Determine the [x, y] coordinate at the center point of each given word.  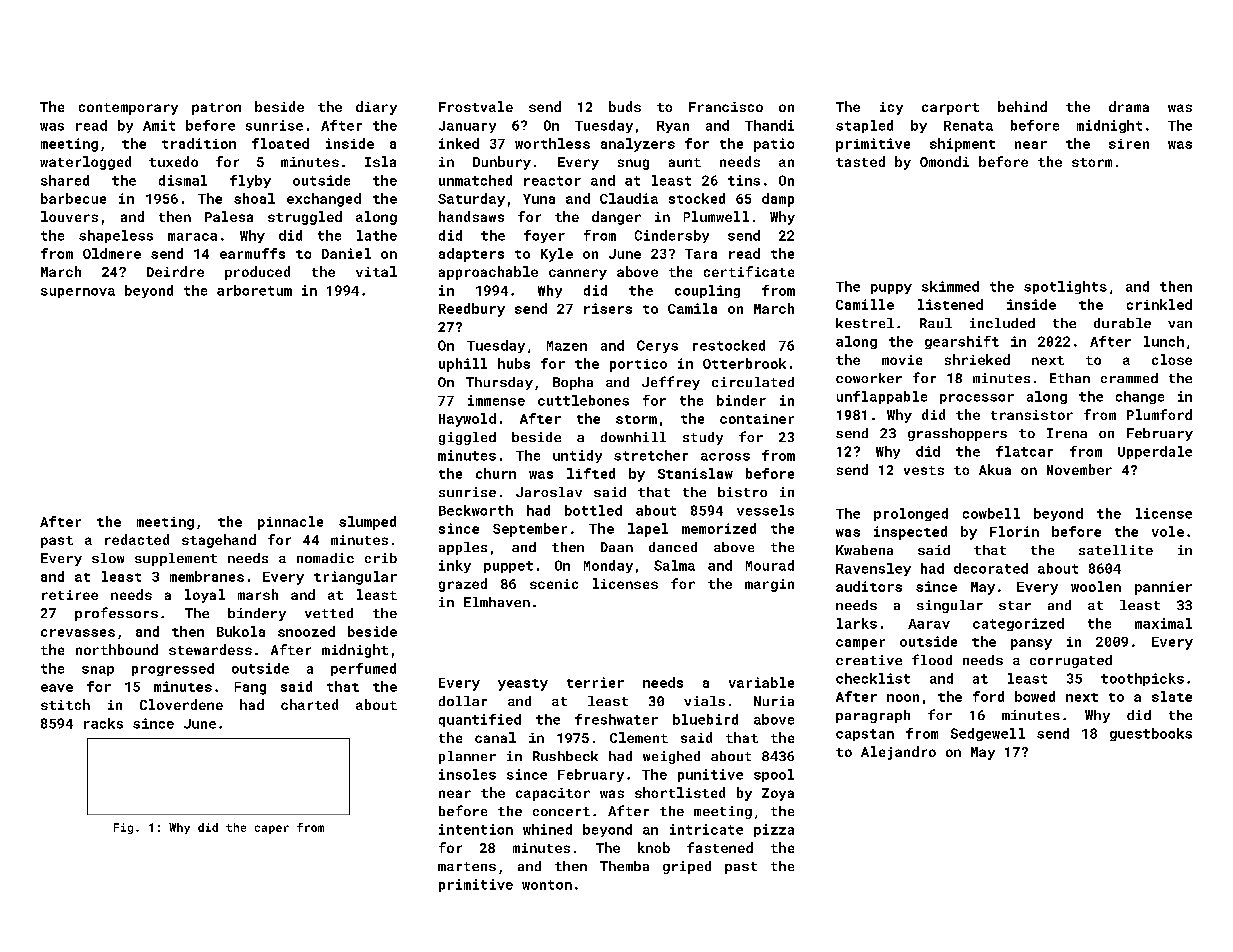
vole [1168, 531]
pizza [774, 830]
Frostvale [476, 106]
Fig [123, 828]
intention [476, 829]
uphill [463, 365]
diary [376, 108]
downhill [633, 437]
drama [1129, 106]
